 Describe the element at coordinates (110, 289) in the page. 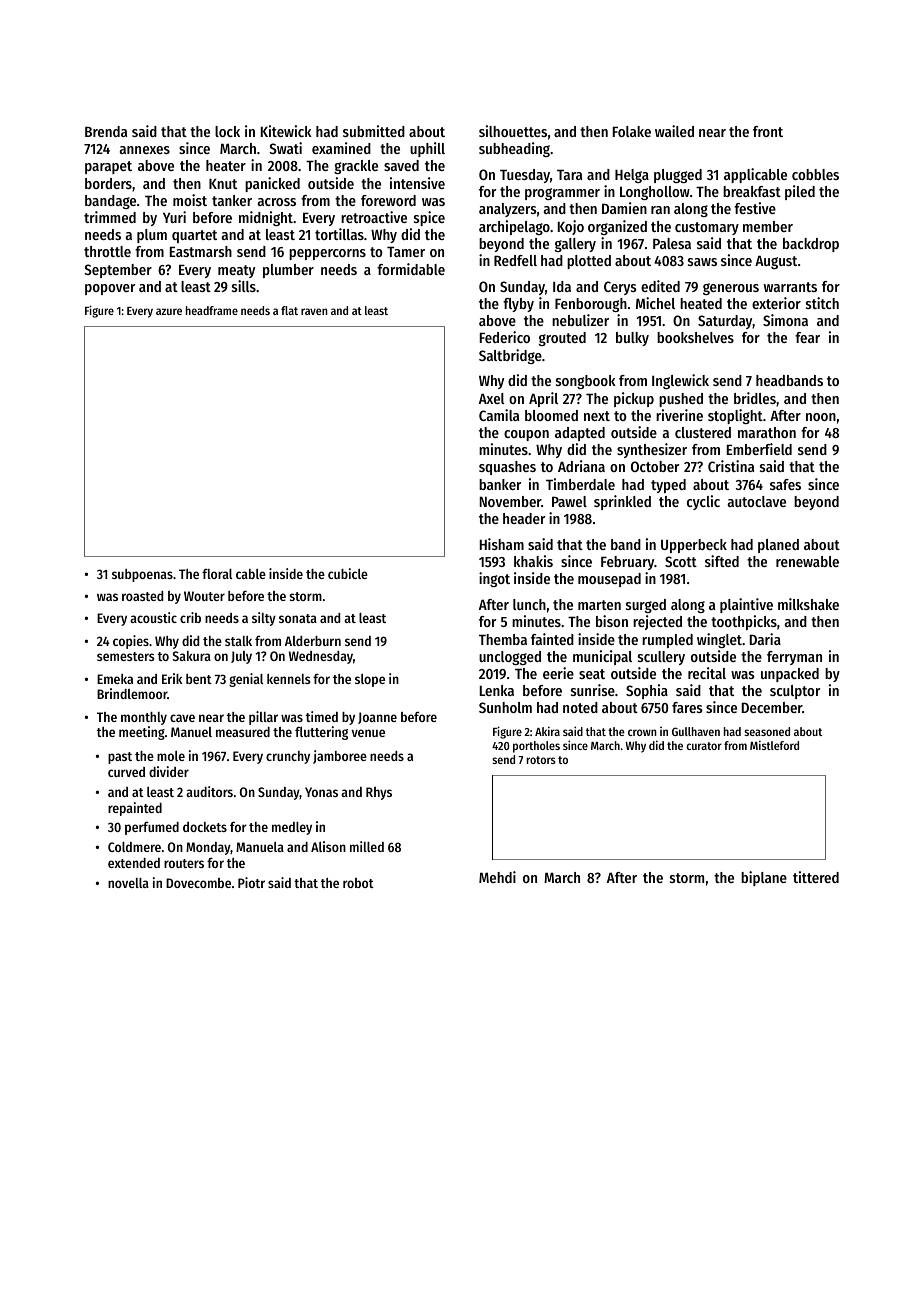

I see `popover` at that location.
